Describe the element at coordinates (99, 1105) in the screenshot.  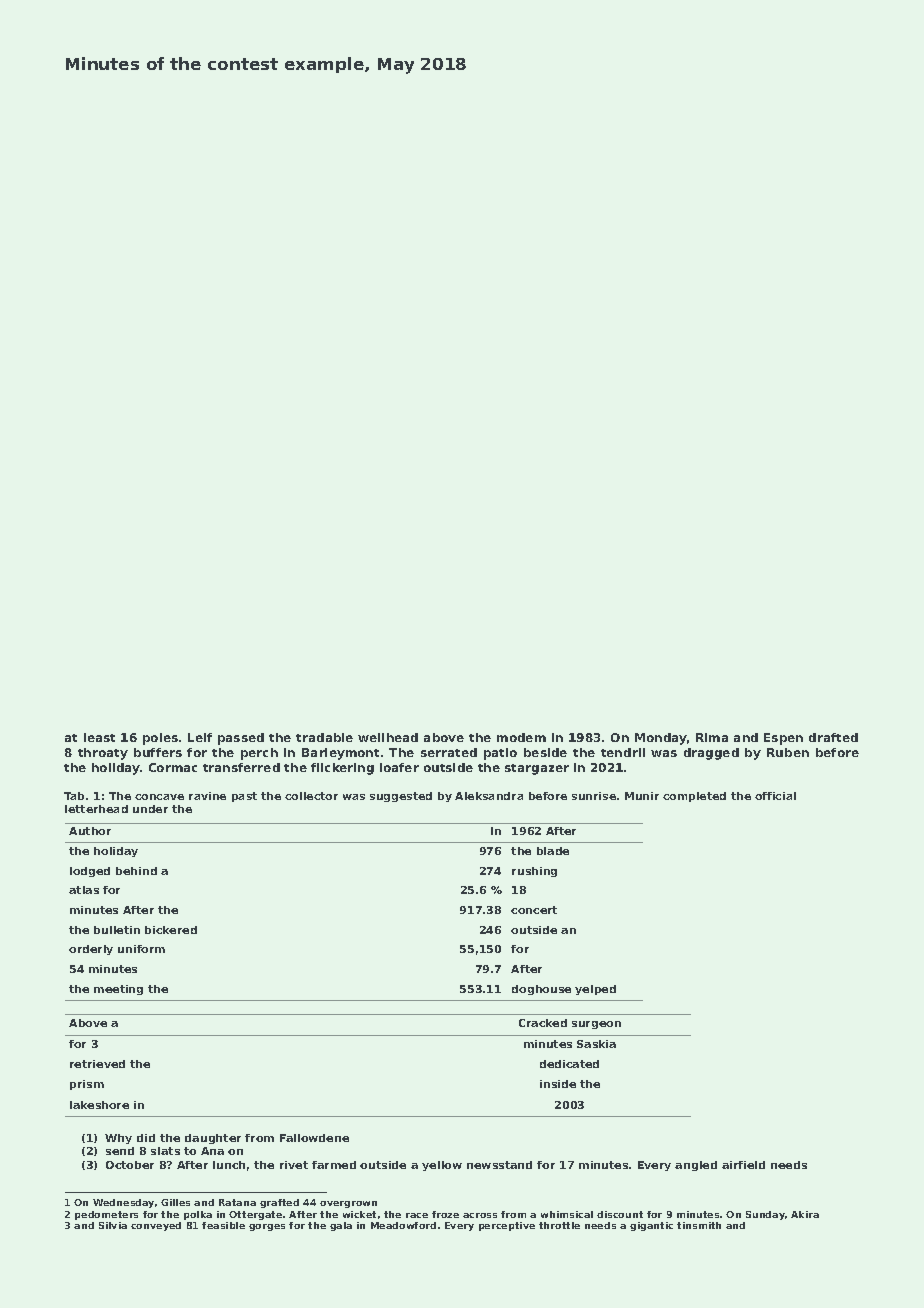
I see `lakeshore` at that location.
